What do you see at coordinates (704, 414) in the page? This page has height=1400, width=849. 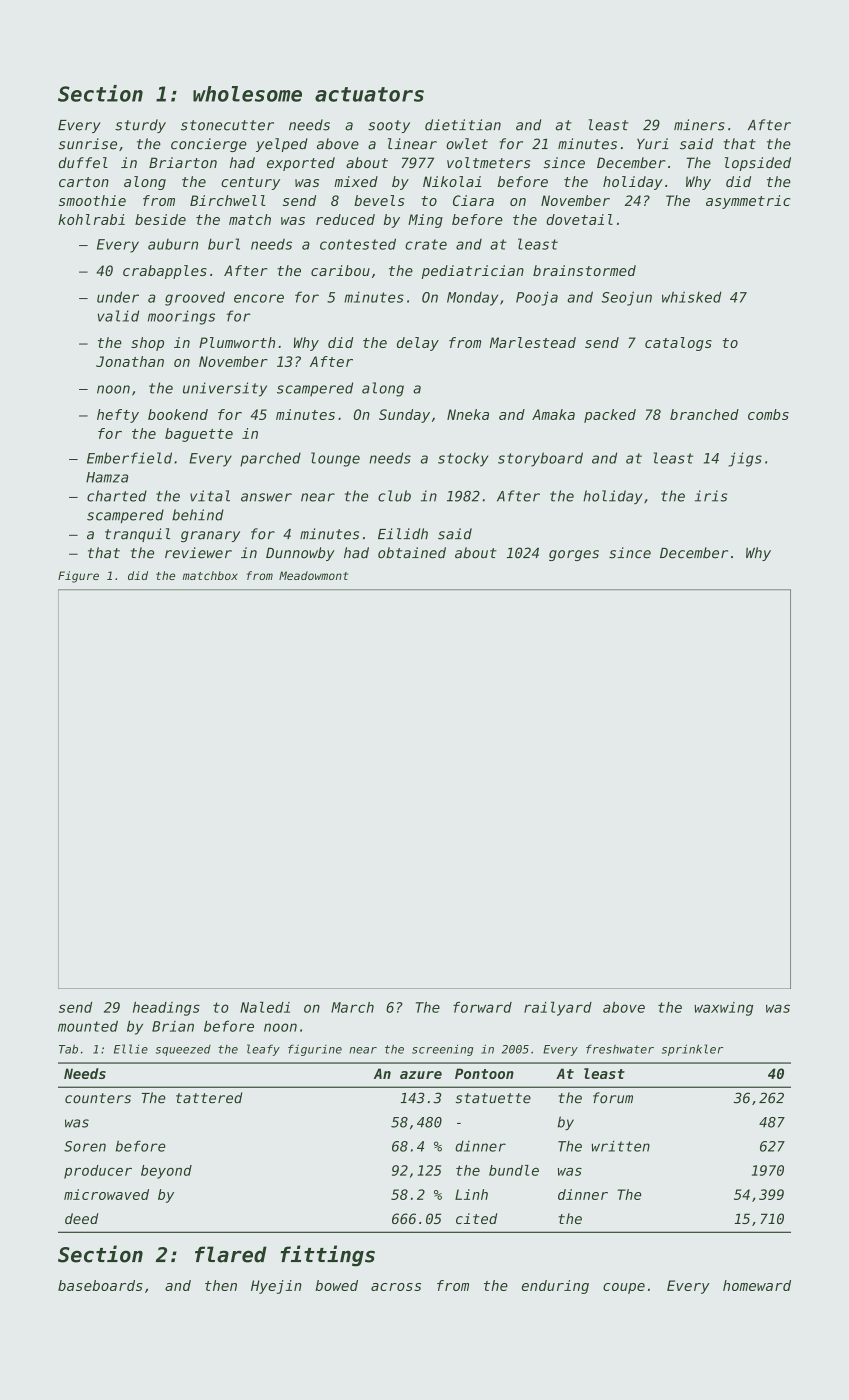 I see `branched` at bounding box center [704, 414].
